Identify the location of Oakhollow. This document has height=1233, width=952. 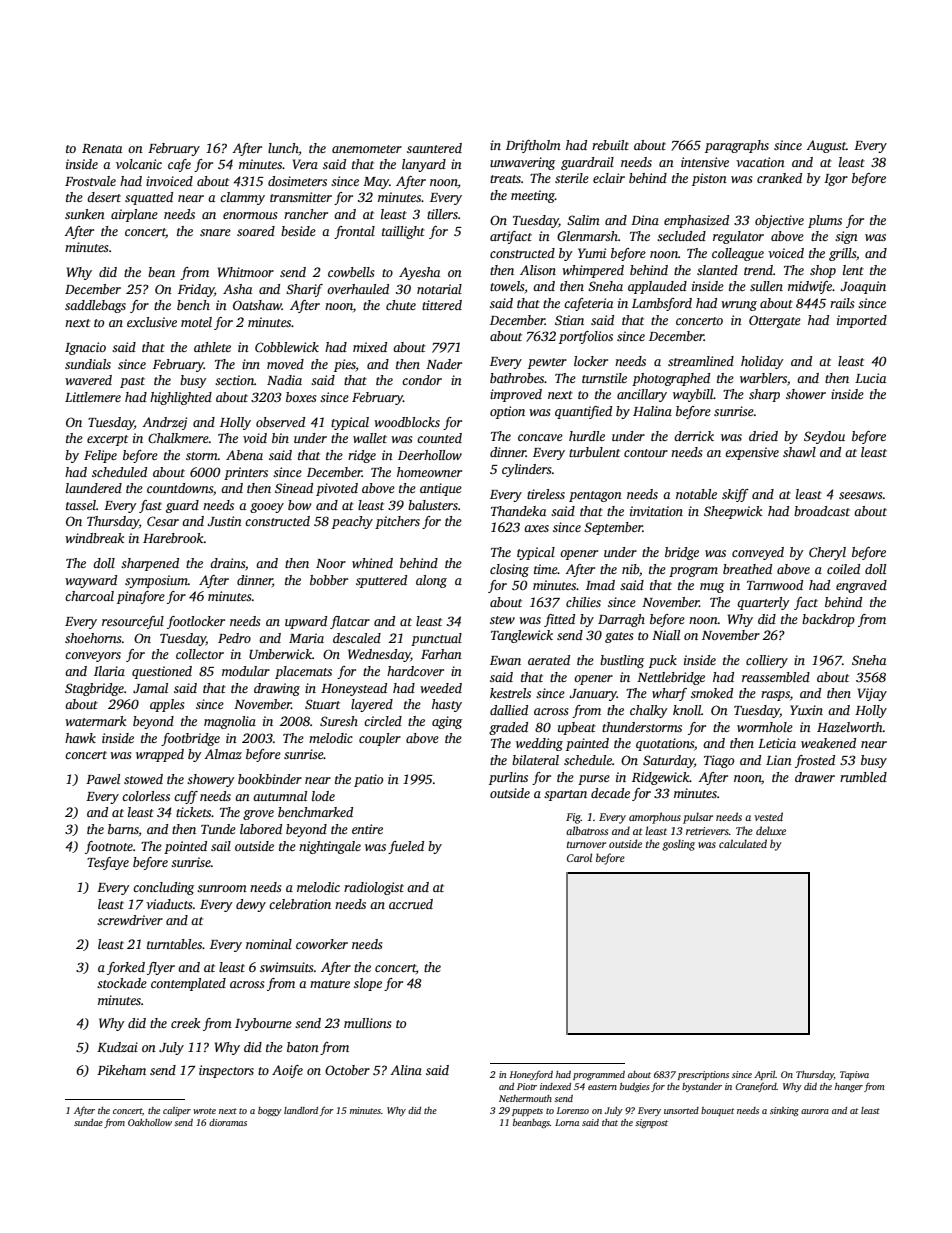
(150, 1122).
